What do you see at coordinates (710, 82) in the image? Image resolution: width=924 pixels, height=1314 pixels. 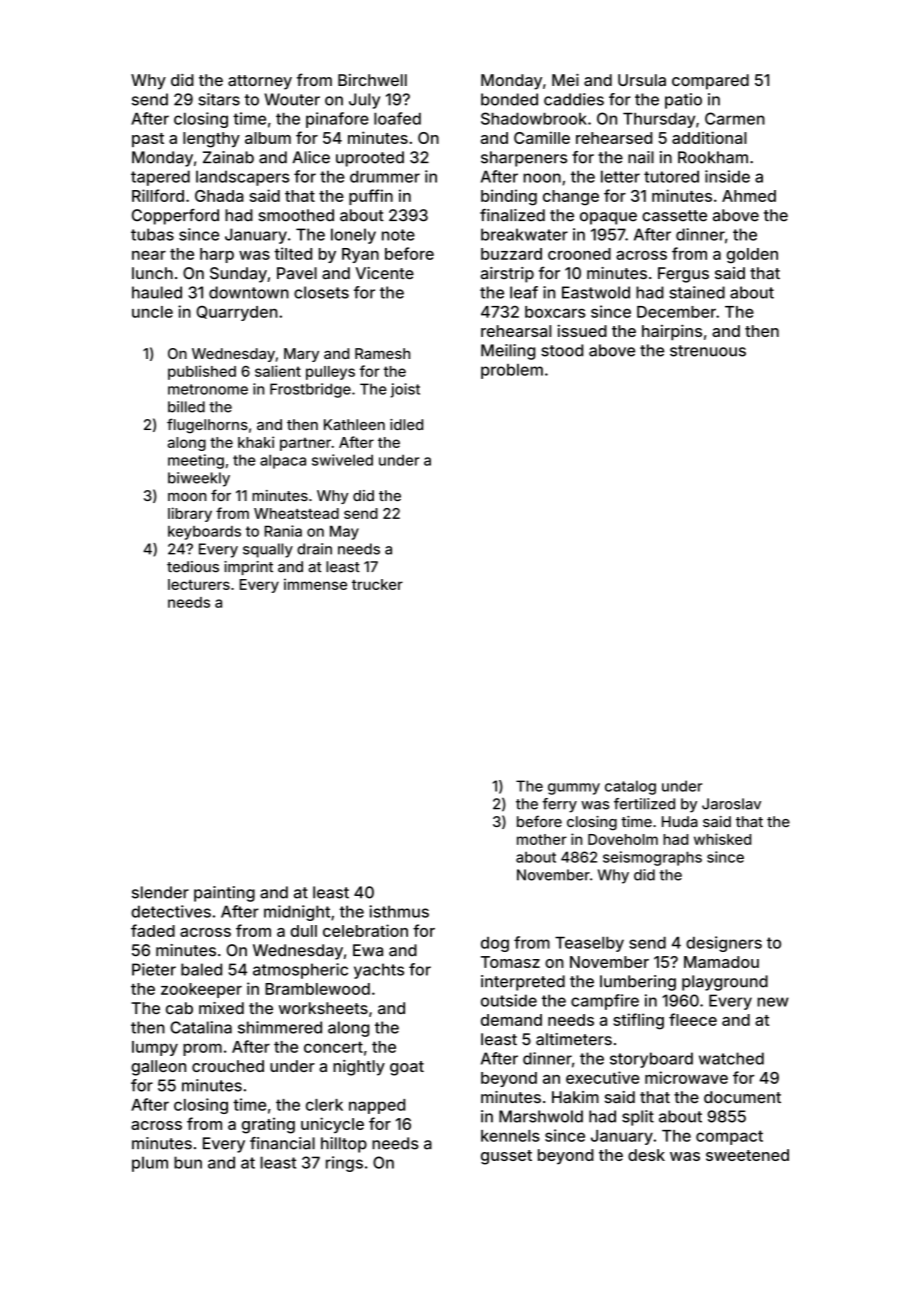 I see `compared` at bounding box center [710, 82].
